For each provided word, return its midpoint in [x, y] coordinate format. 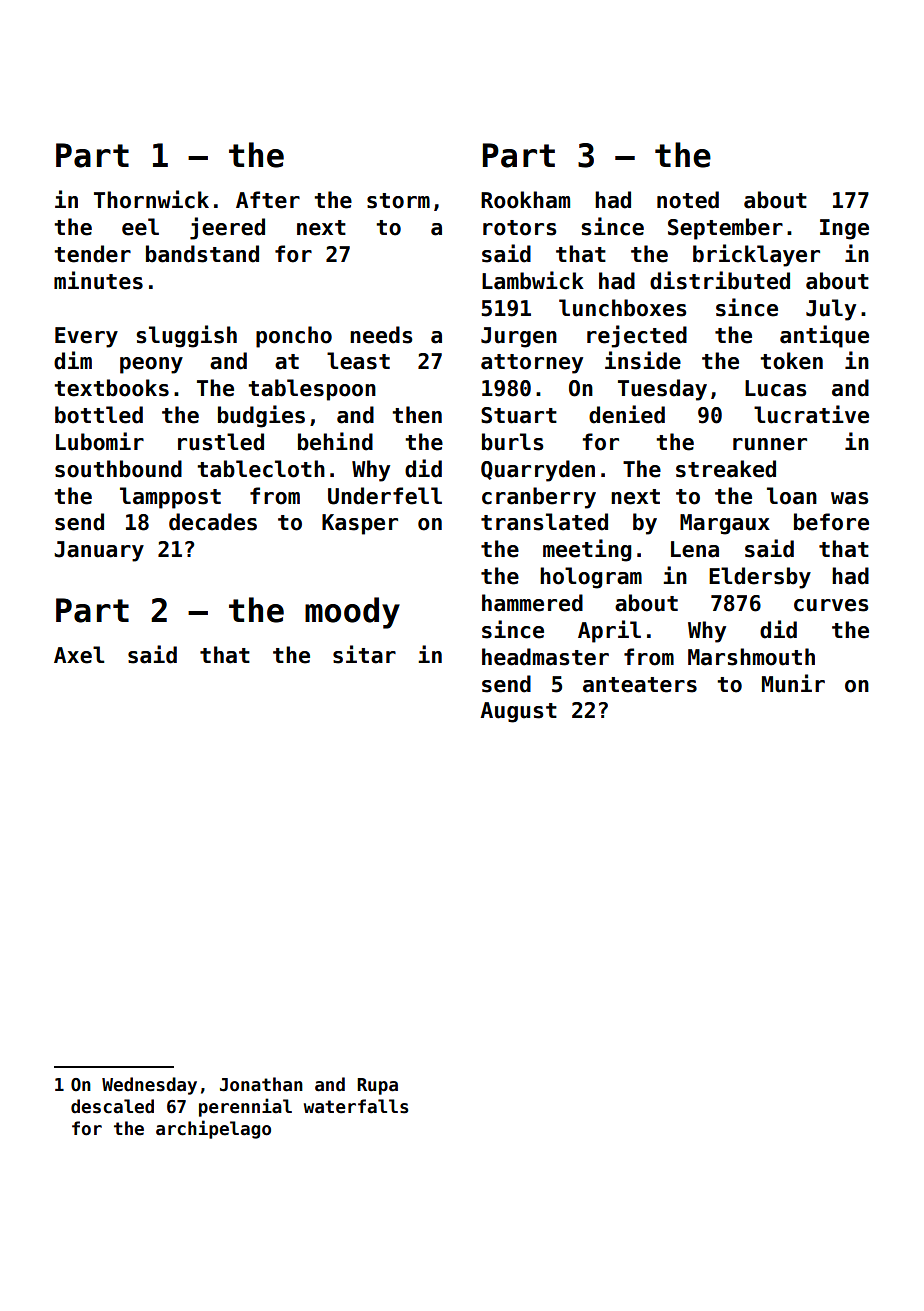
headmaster [545, 657]
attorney [532, 364]
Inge [844, 229]
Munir [793, 683]
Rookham [525, 200]
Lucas [776, 388]
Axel [79, 655]
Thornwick [151, 199]
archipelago [213, 1129]
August [518, 712]
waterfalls [356, 1106]
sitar [364, 654]
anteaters [640, 685]
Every [86, 337]
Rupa [377, 1086]
